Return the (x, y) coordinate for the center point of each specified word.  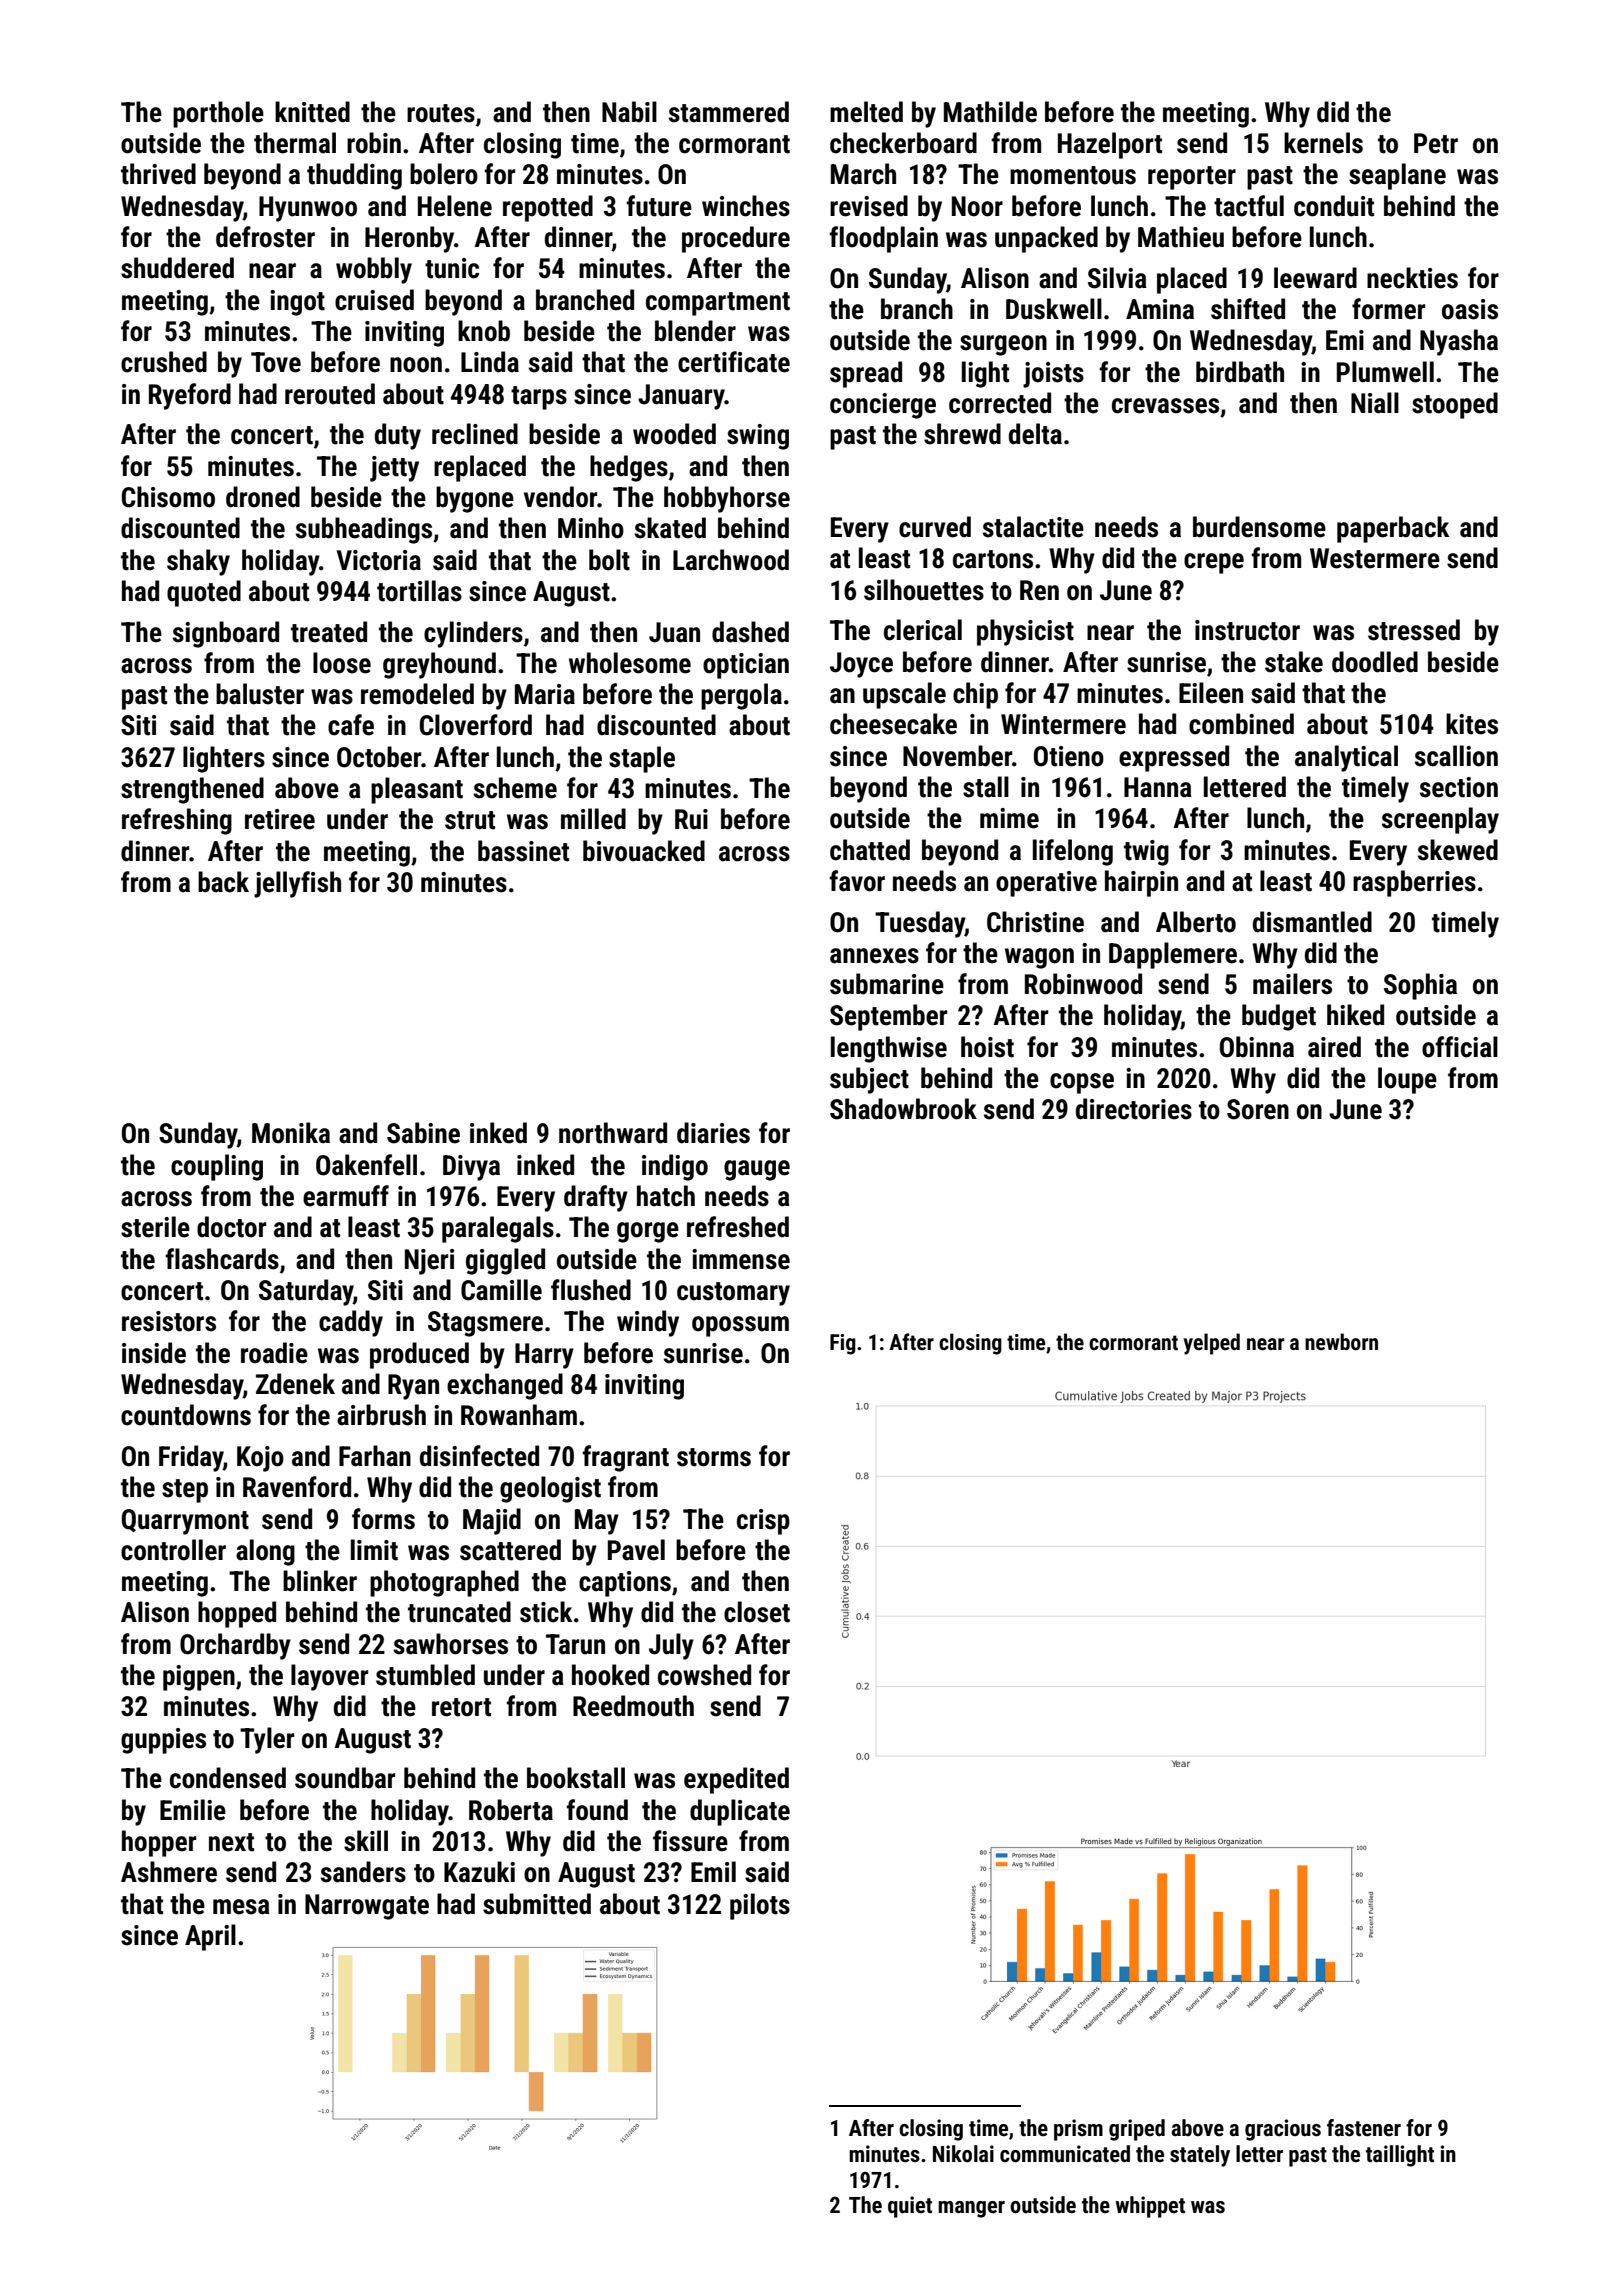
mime (1009, 818)
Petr (1436, 143)
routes (441, 113)
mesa (241, 1907)
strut (470, 820)
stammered (729, 112)
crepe (1214, 563)
